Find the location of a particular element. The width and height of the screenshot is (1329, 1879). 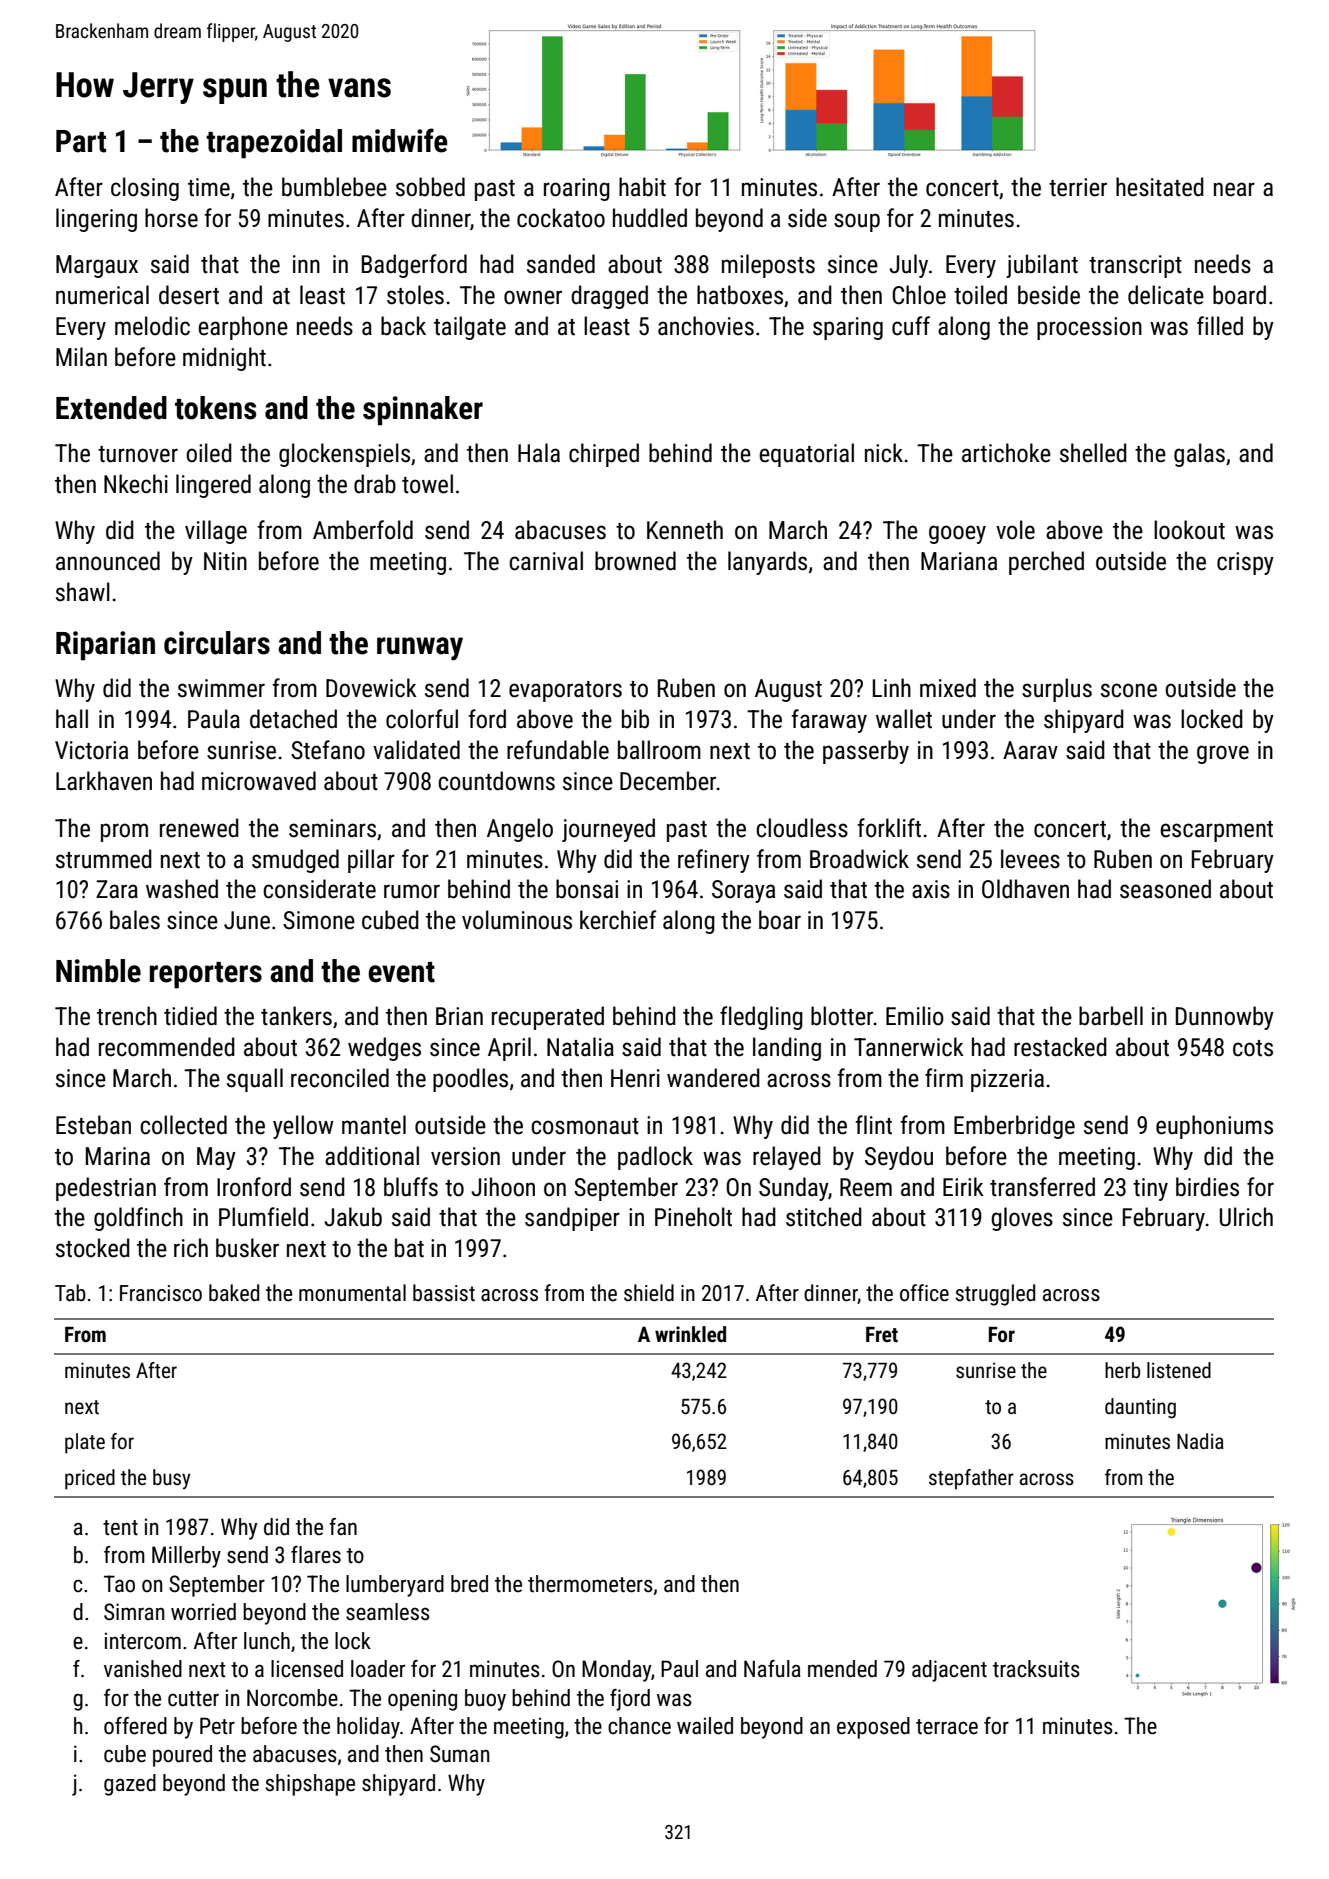

soup is located at coordinates (857, 222).
